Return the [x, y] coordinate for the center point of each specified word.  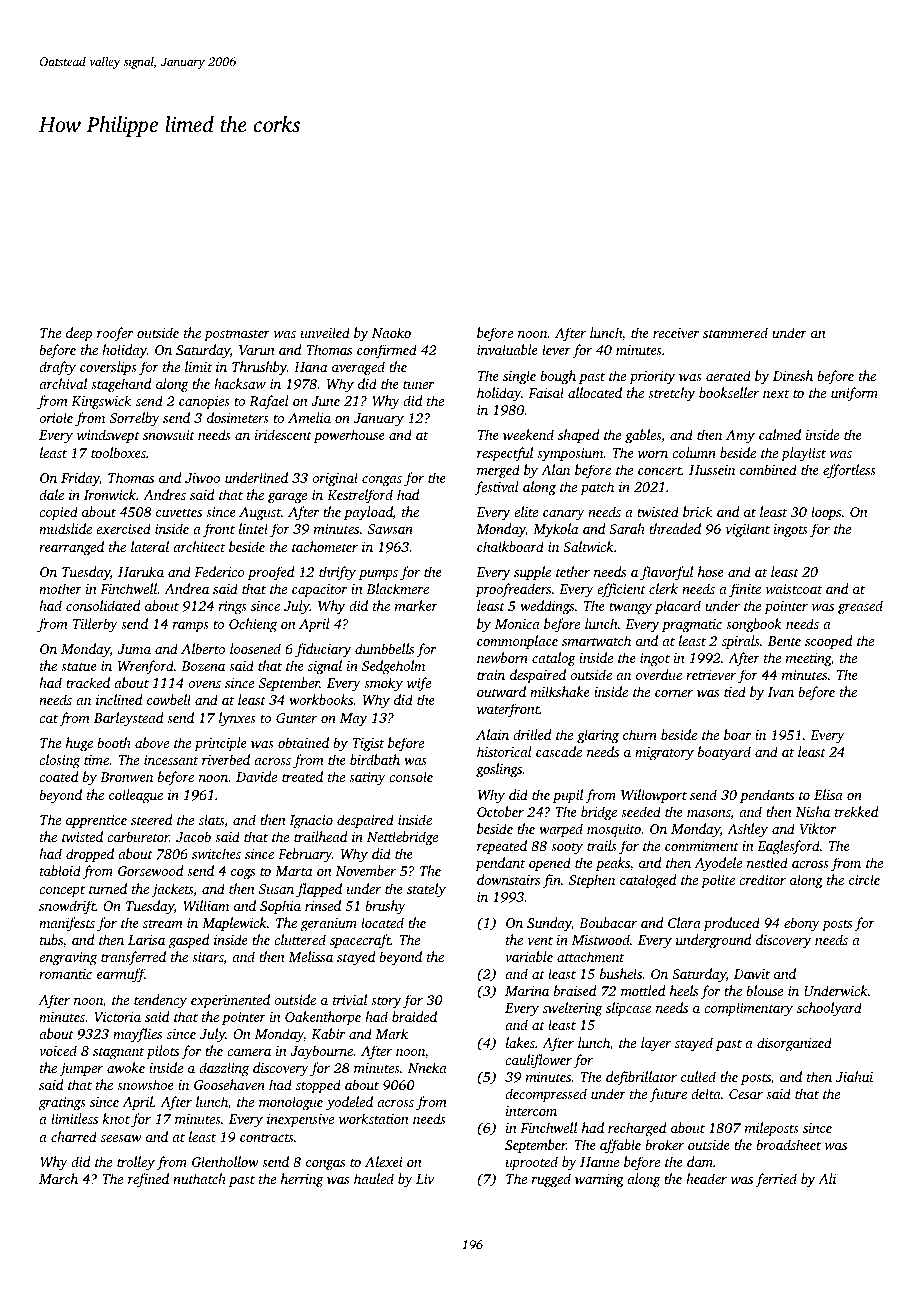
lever [556, 349]
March [58, 1178]
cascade [559, 751]
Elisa [828, 794]
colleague [136, 796]
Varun [257, 350]
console [411, 776]
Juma [134, 649]
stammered [735, 332]
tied [735, 691]
